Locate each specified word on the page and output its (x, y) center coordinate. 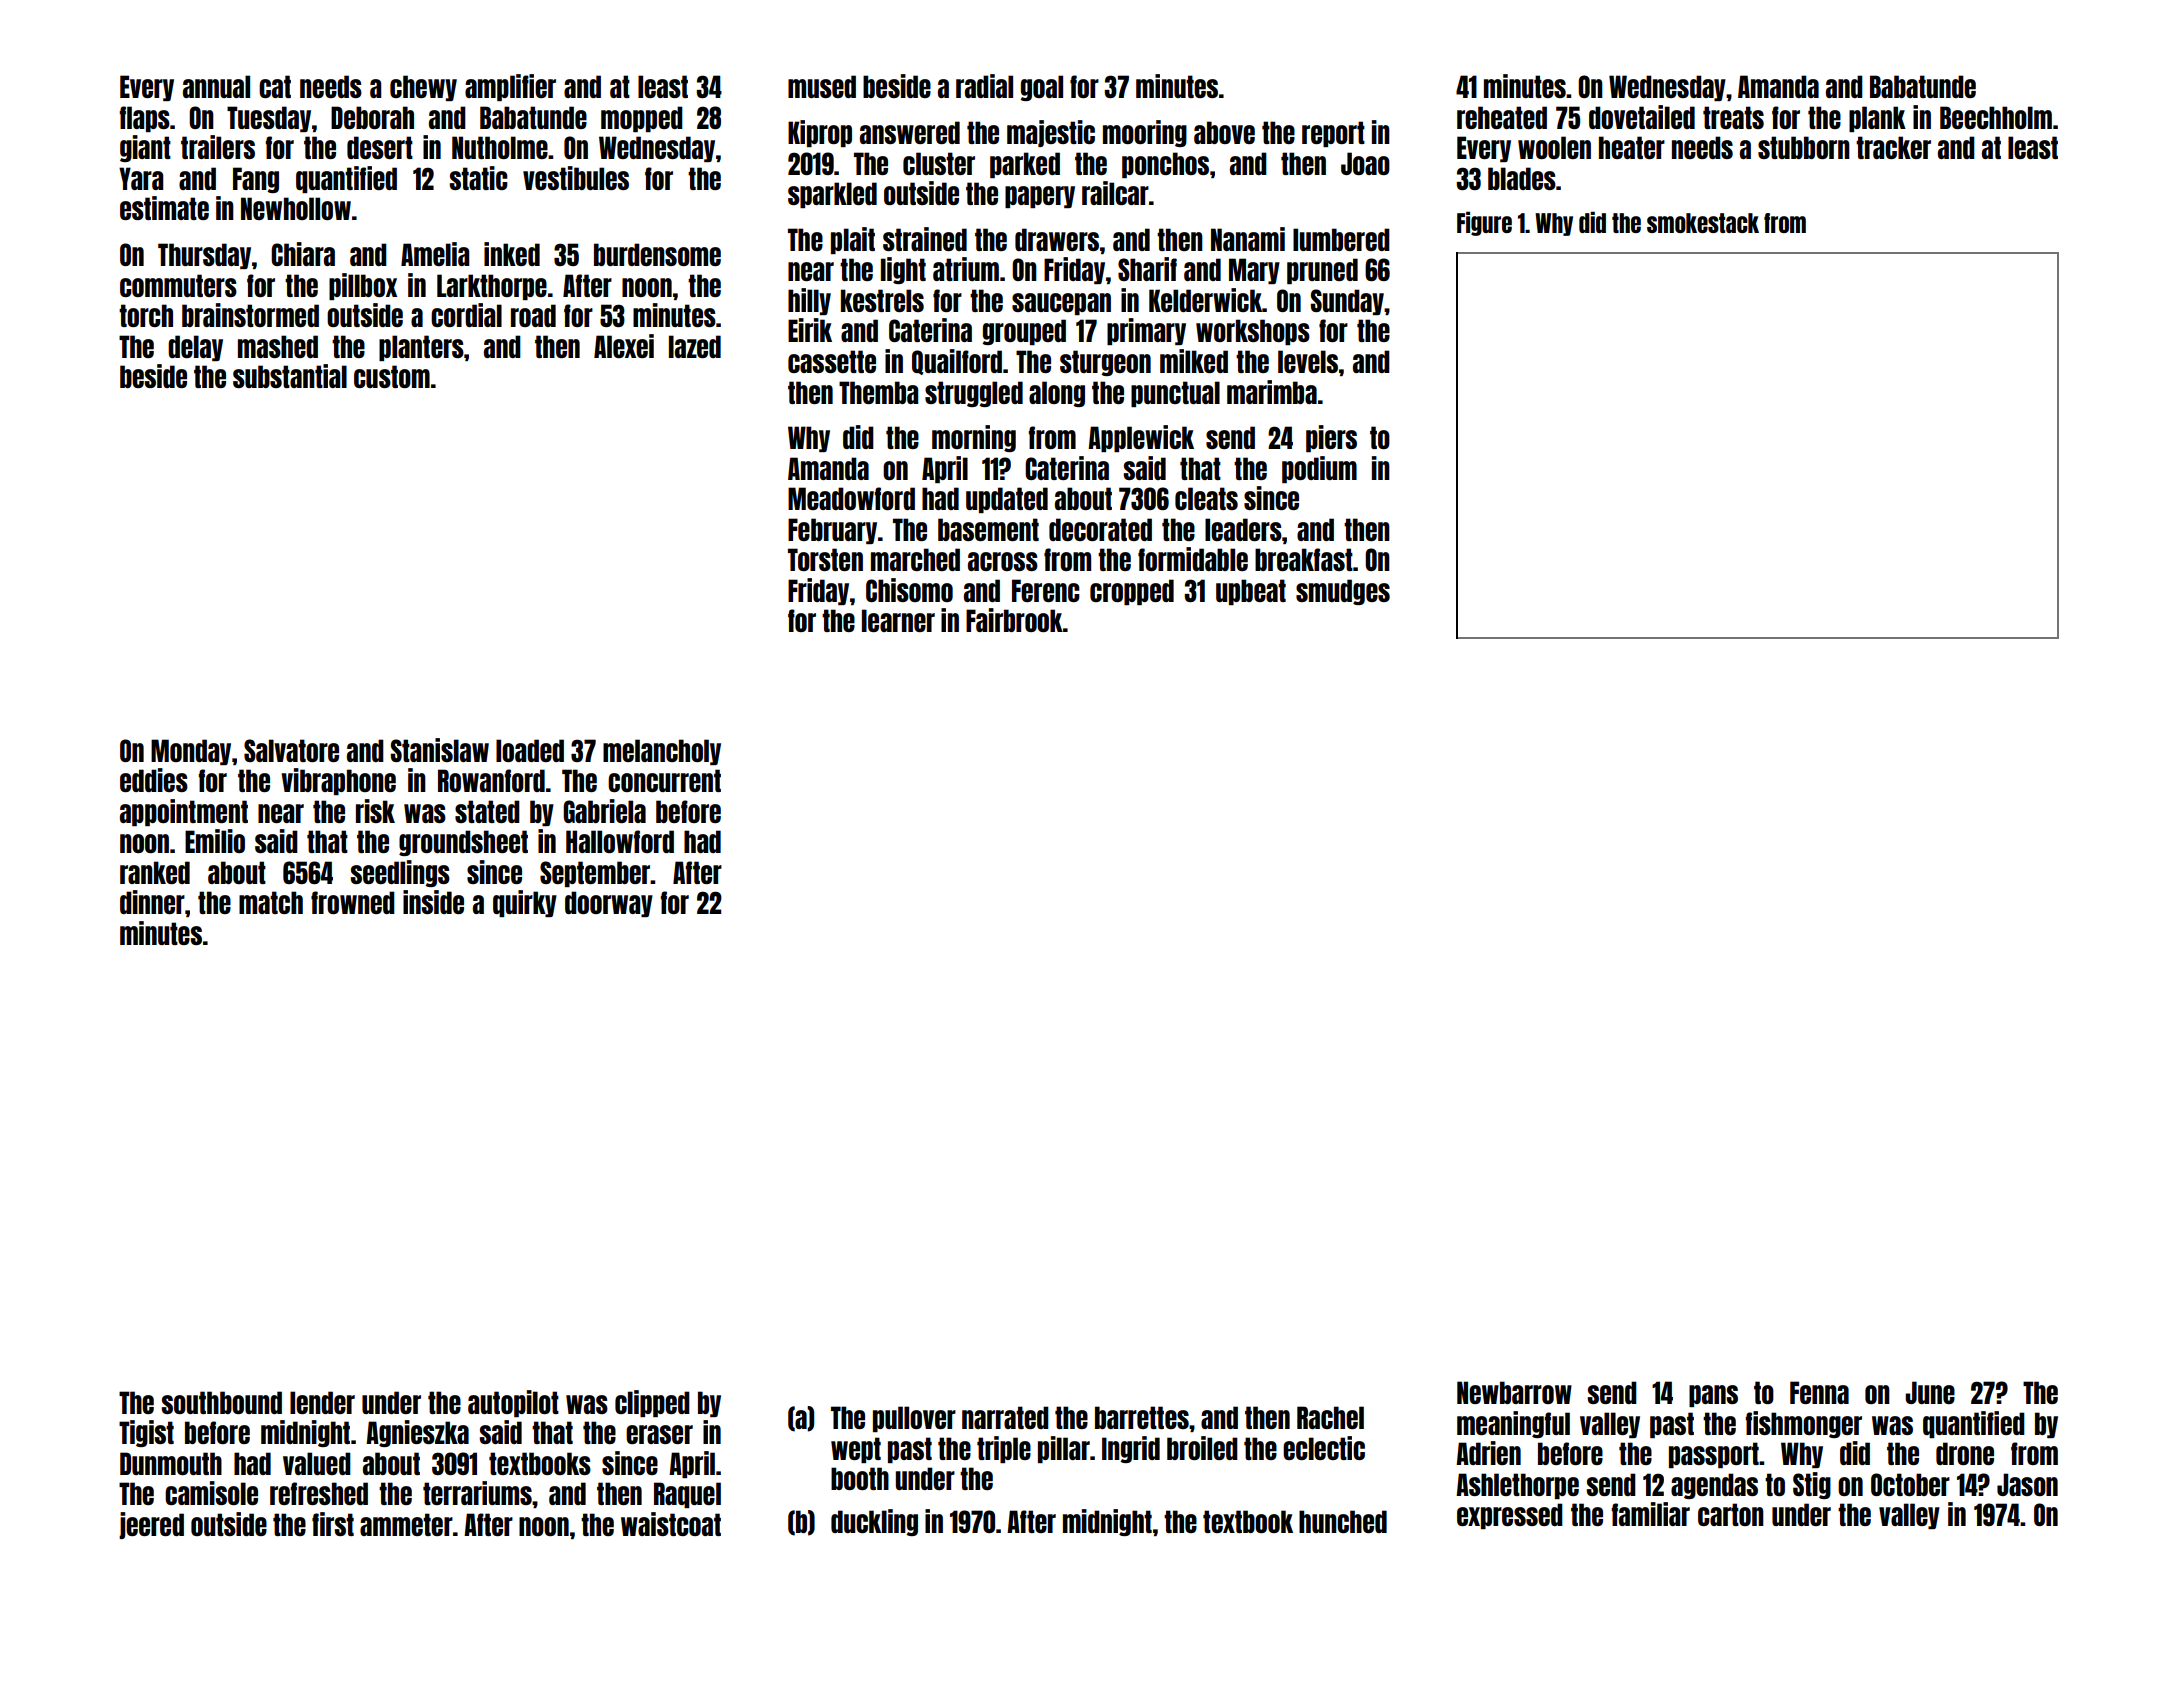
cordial (466, 315)
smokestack (1703, 223)
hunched (1343, 1521)
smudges (1343, 592)
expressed (1510, 1516)
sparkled (832, 195)
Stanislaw (440, 750)
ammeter (406, 1524)
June (1930, 1392)
